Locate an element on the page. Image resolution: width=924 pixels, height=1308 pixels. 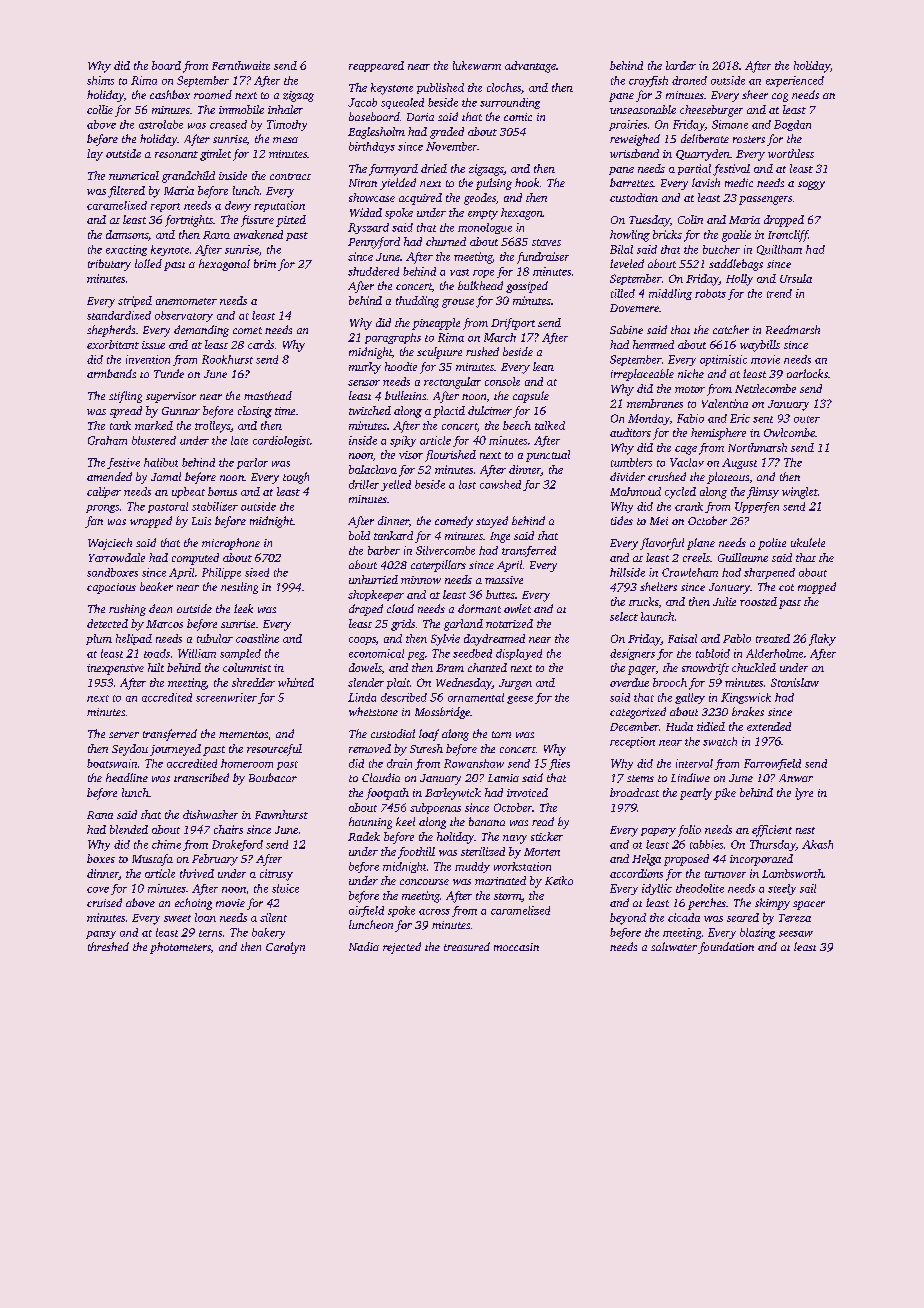
chanted is located at coordinates (487, 667).
